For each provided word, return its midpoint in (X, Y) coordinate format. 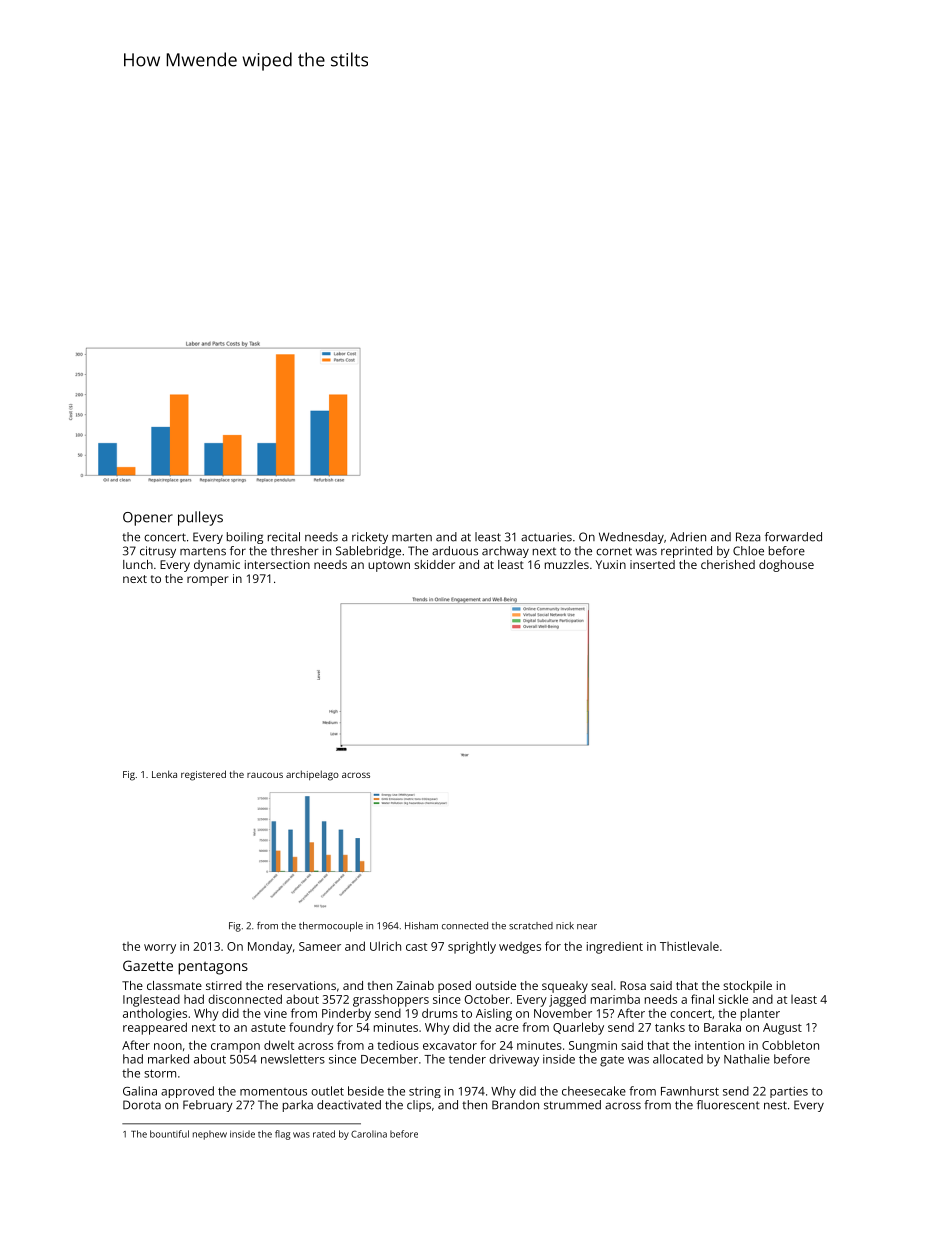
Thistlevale (689, 946)
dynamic (217, 566)
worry (160, 949)
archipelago (312, 775)
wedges (520, 947)
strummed (572, 1105)
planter (760, 1014)
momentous (273, 1092)
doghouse (786, 566)
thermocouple (331, 927)
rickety (370, 538)
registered (203, 775)
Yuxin (611, 564)
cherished (728, 564)
